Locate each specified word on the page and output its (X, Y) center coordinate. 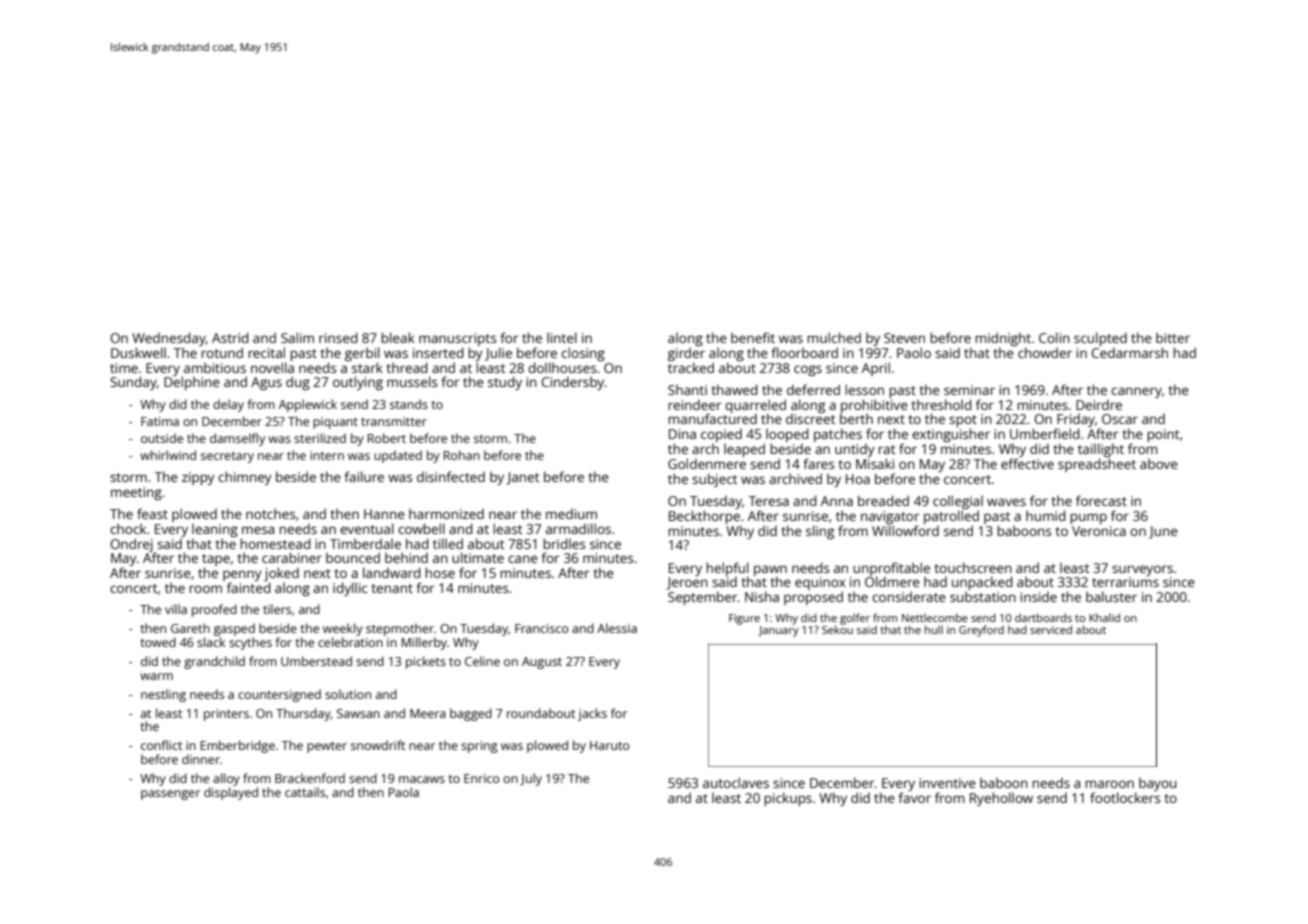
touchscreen (973, 567)
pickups (788, 799)
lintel (562, 337)
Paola (404, 792)
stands (409, 404)
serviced (1051, 629)
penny (242, 575)
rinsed (338, 337)
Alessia (617, 628)
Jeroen (687, 583)
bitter (1173, 337)
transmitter (394, 421)
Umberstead (316, 661)
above (1159, 463)
